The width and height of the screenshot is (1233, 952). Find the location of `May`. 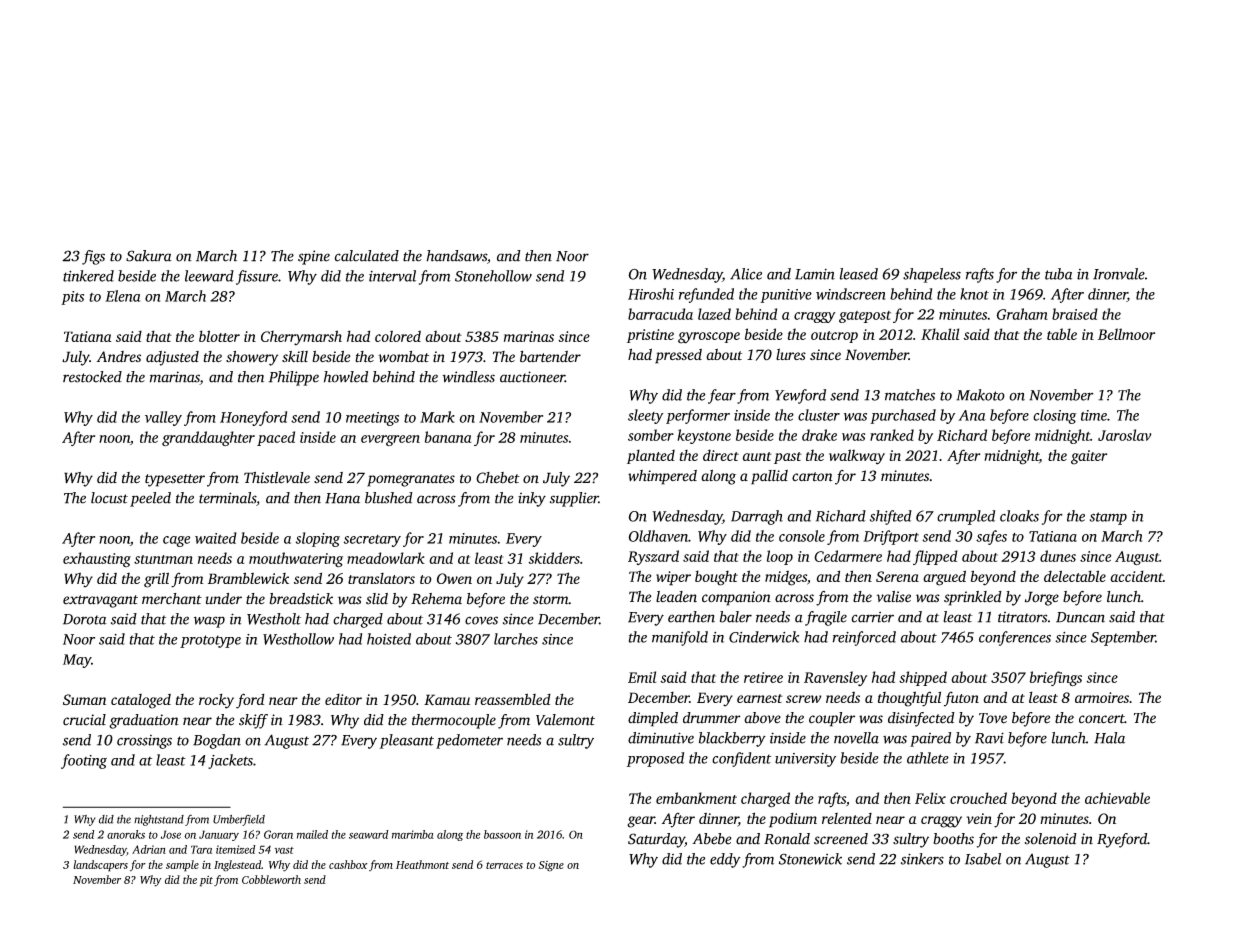

May is located at coordinates (77, 661).
